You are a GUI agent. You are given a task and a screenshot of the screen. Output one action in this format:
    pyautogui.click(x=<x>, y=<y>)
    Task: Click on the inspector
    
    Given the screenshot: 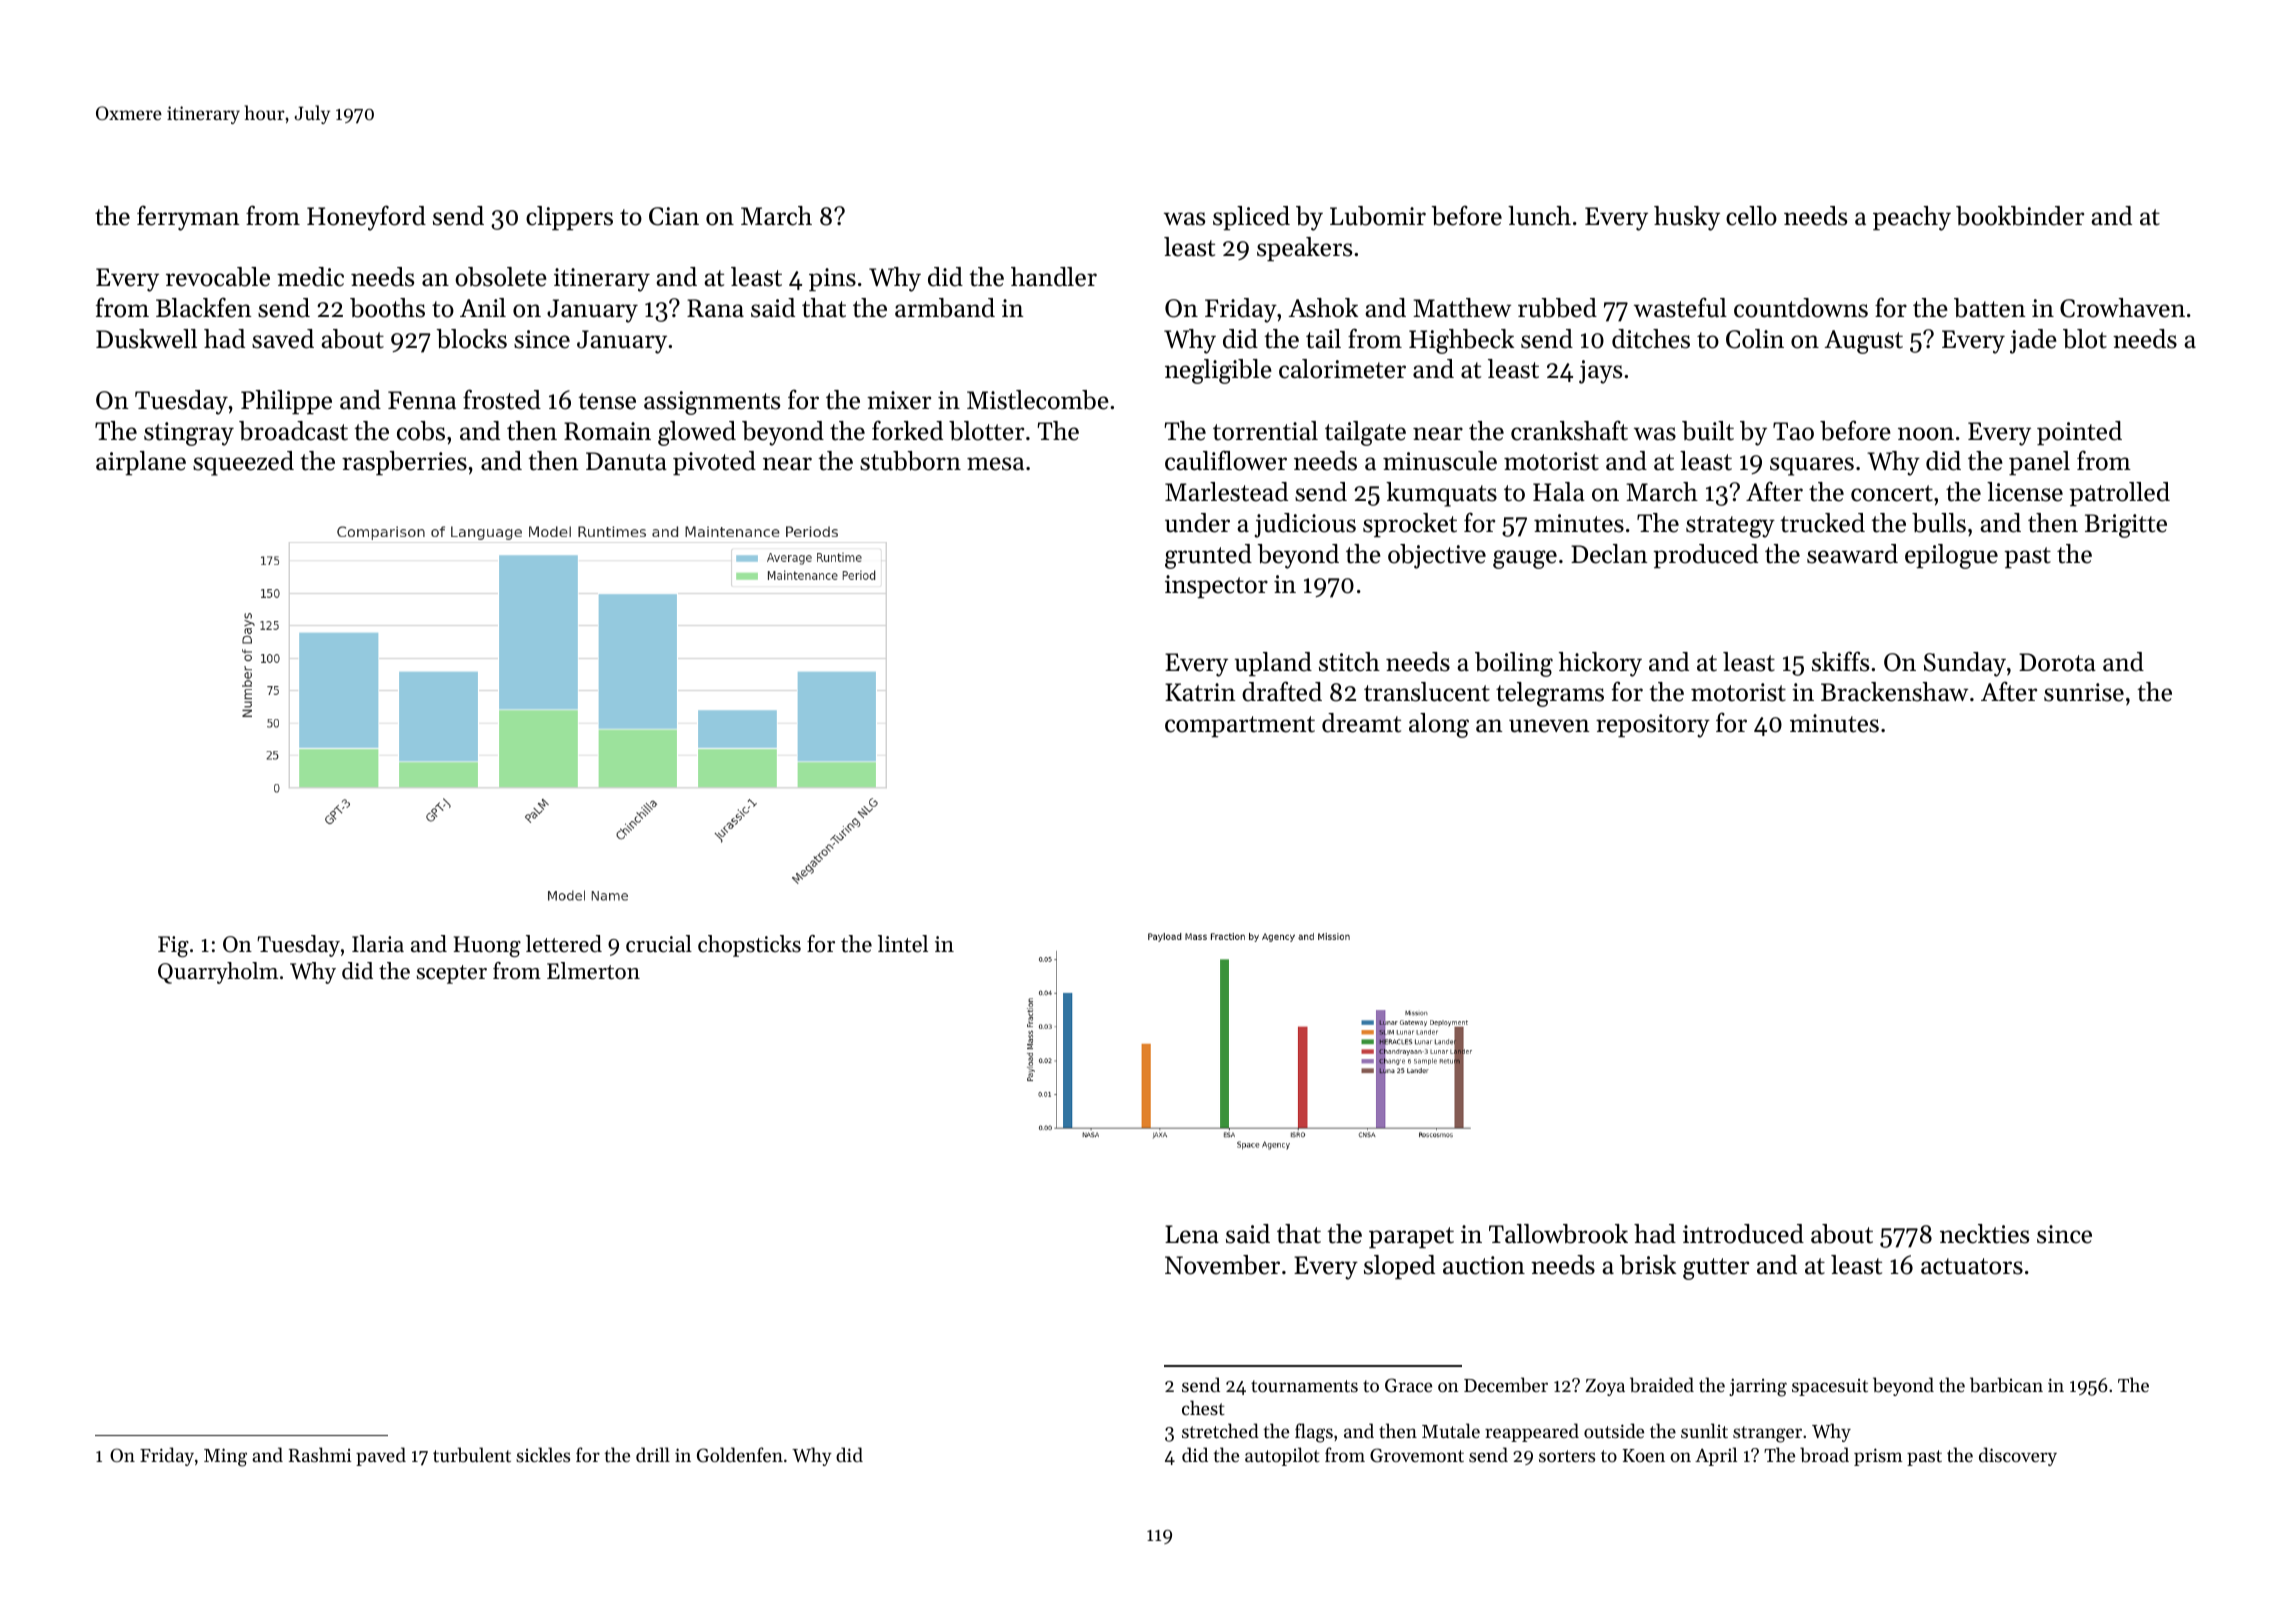 What is the action you would take?
    pyautogui.click(x=1216, y=586)
